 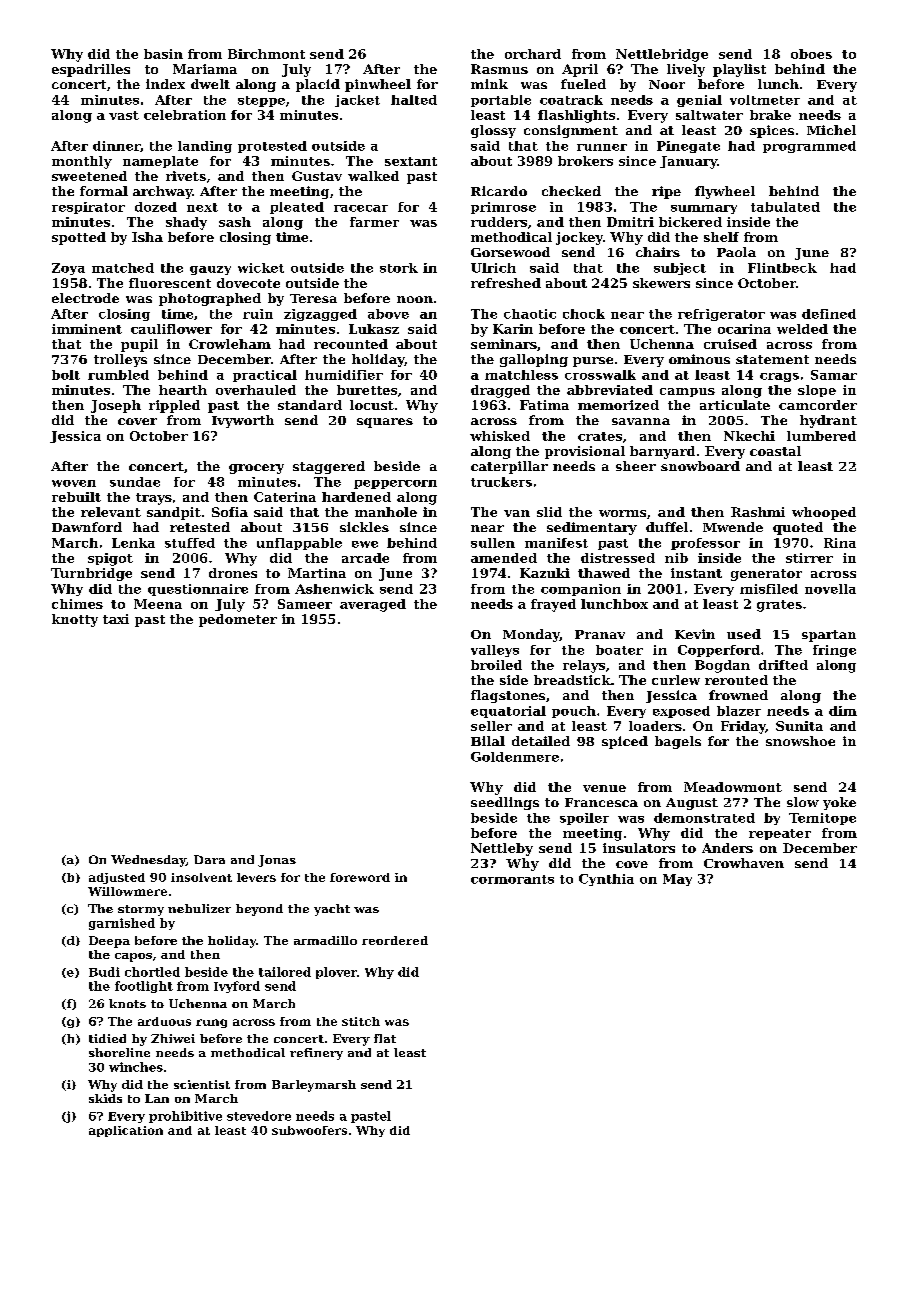 What do you see at coordinates (105, 1098) in the page?
I see `skids` at bounding box center [105, 1098].
